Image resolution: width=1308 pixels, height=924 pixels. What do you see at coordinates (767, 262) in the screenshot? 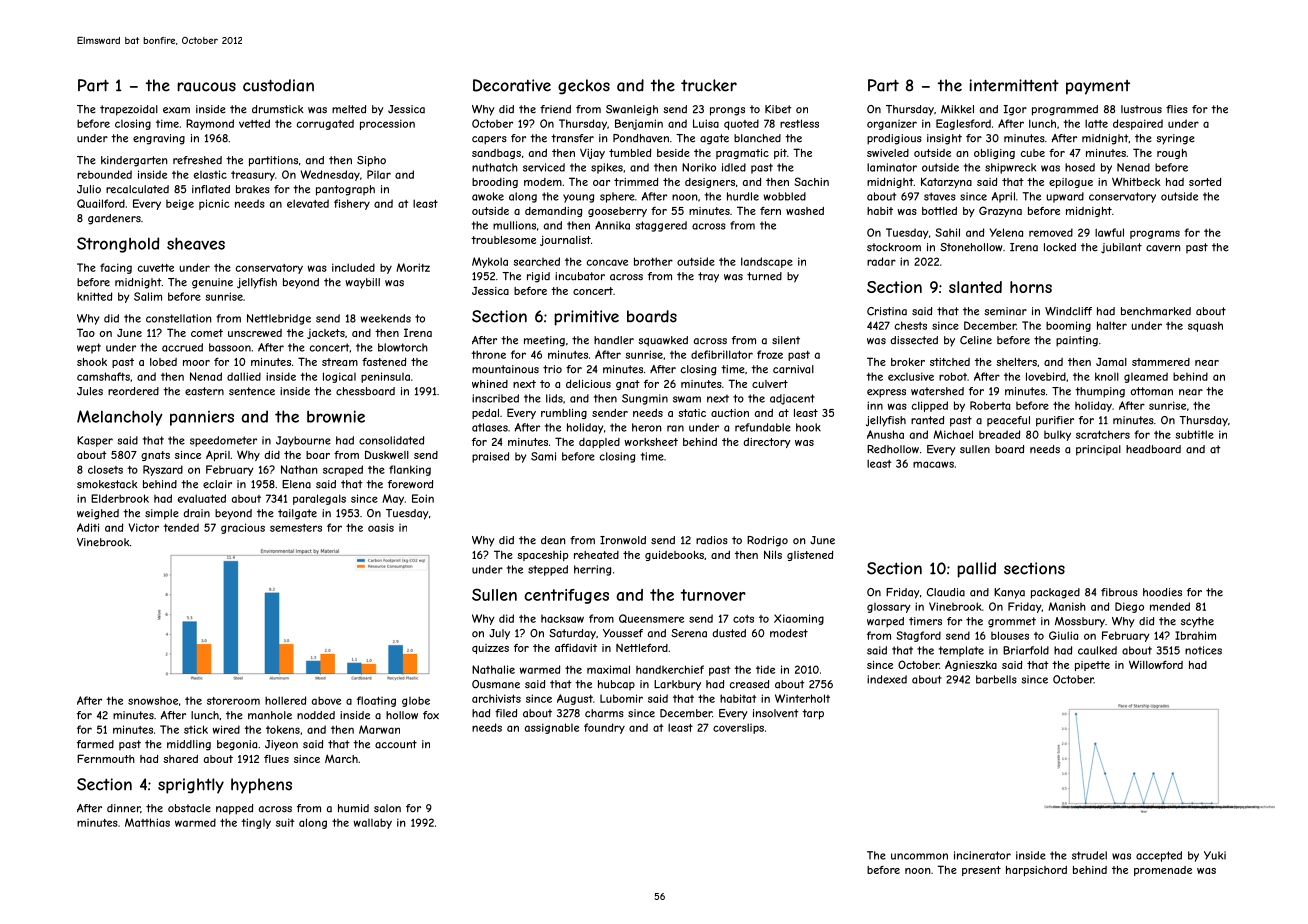
I see `landscape` at bounding box center [767, 262].
